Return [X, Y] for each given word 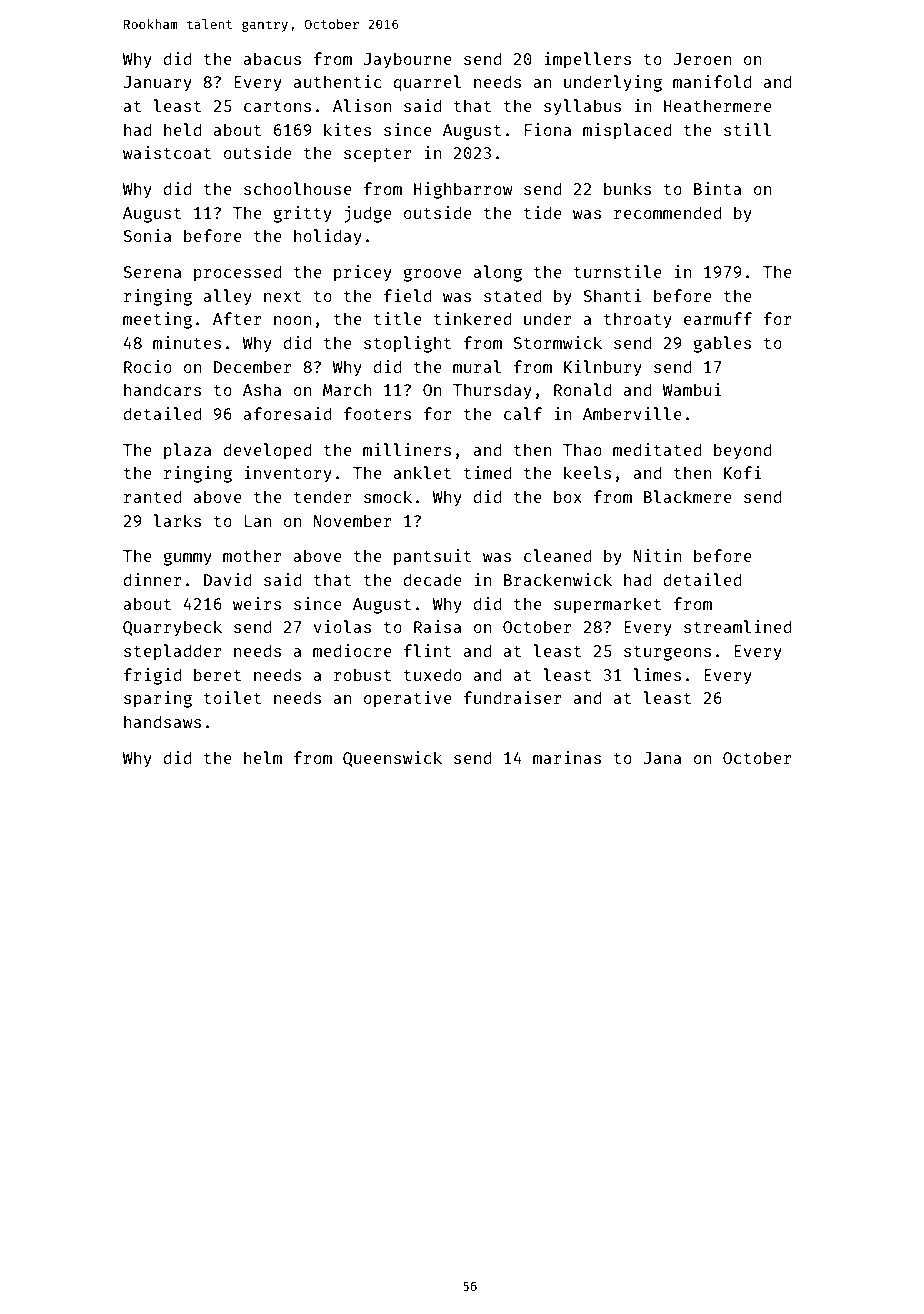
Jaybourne [408, 60]
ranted [152, 496]
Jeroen [702, 59]
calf [523, 413]
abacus [272, 58]
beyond [742, 451]
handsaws [162, 721]
